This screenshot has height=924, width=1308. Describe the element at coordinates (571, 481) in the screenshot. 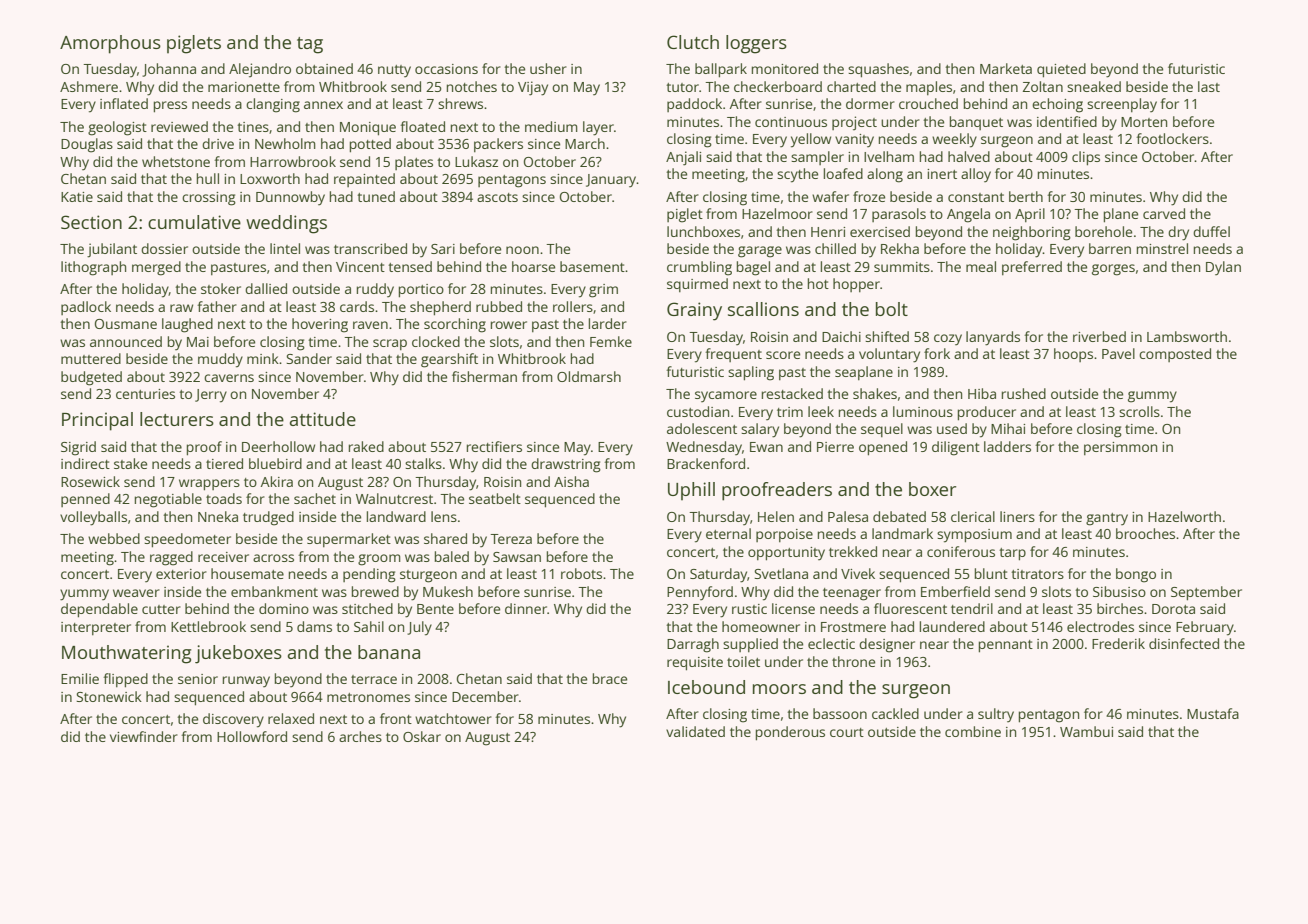

I see `Aisha` at that location.
